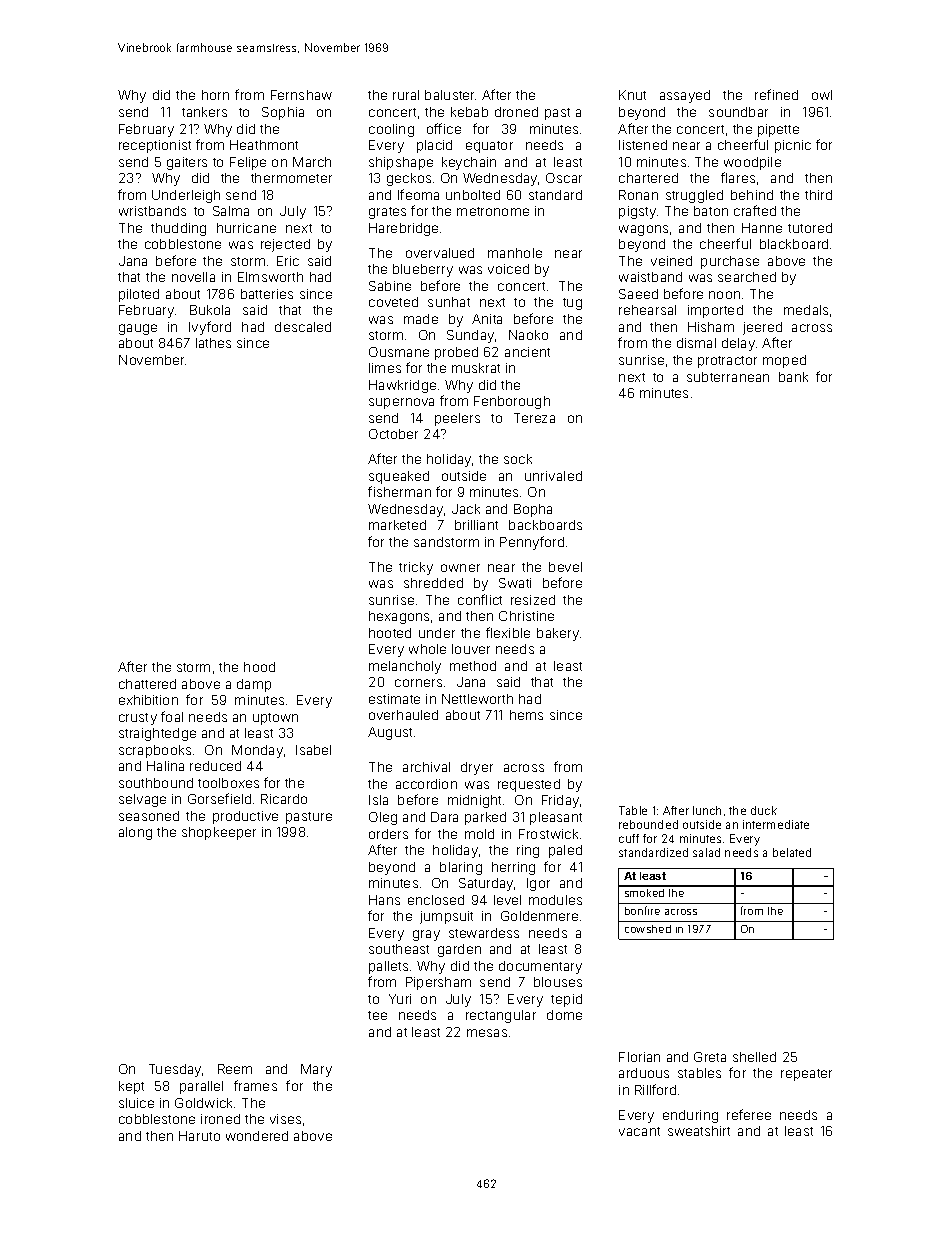 The height and width of the image is (1233, 952). I want to click on exhibition, so click(148, 700).
